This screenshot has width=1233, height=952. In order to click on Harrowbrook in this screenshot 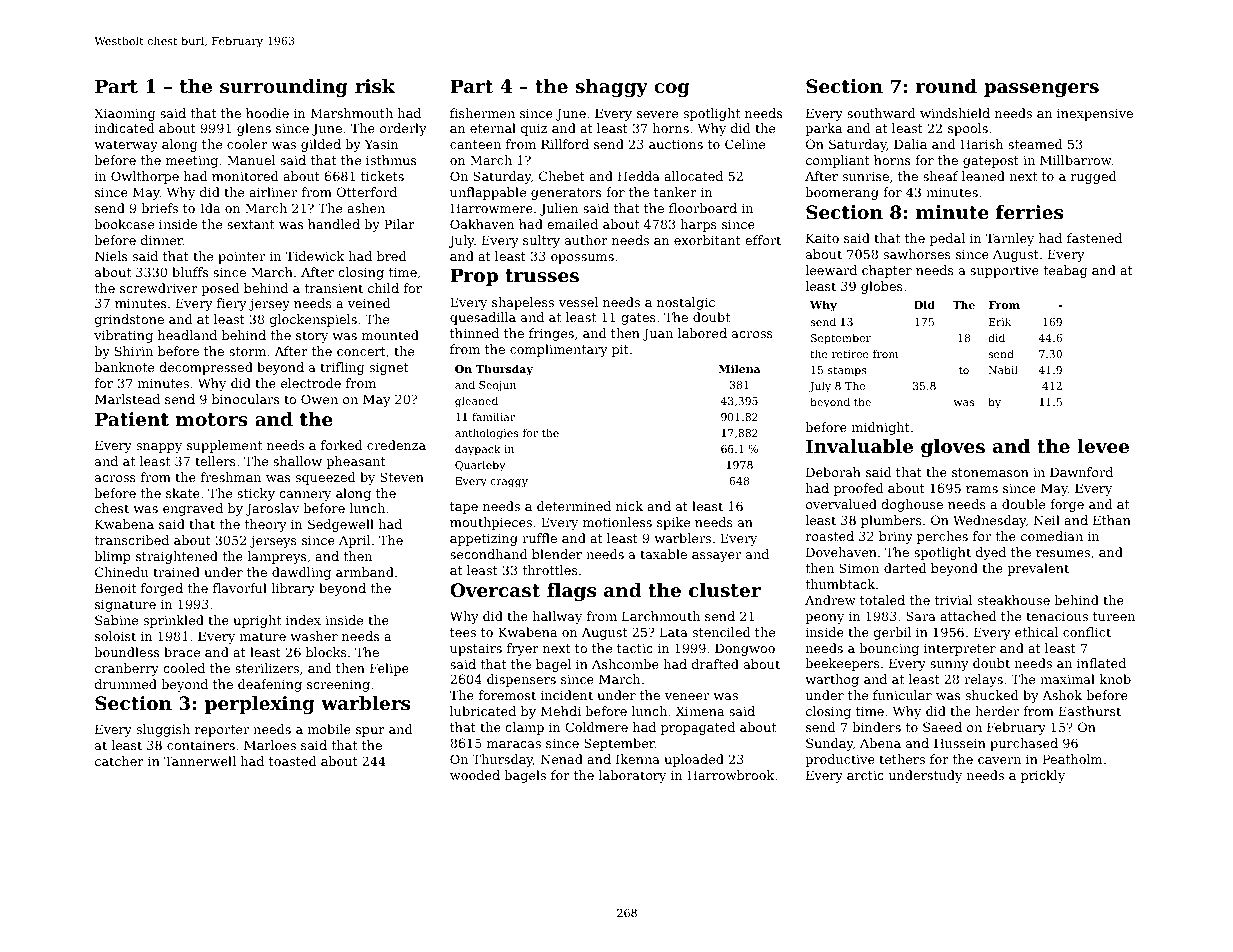, I will do `click(730, 775)`.
